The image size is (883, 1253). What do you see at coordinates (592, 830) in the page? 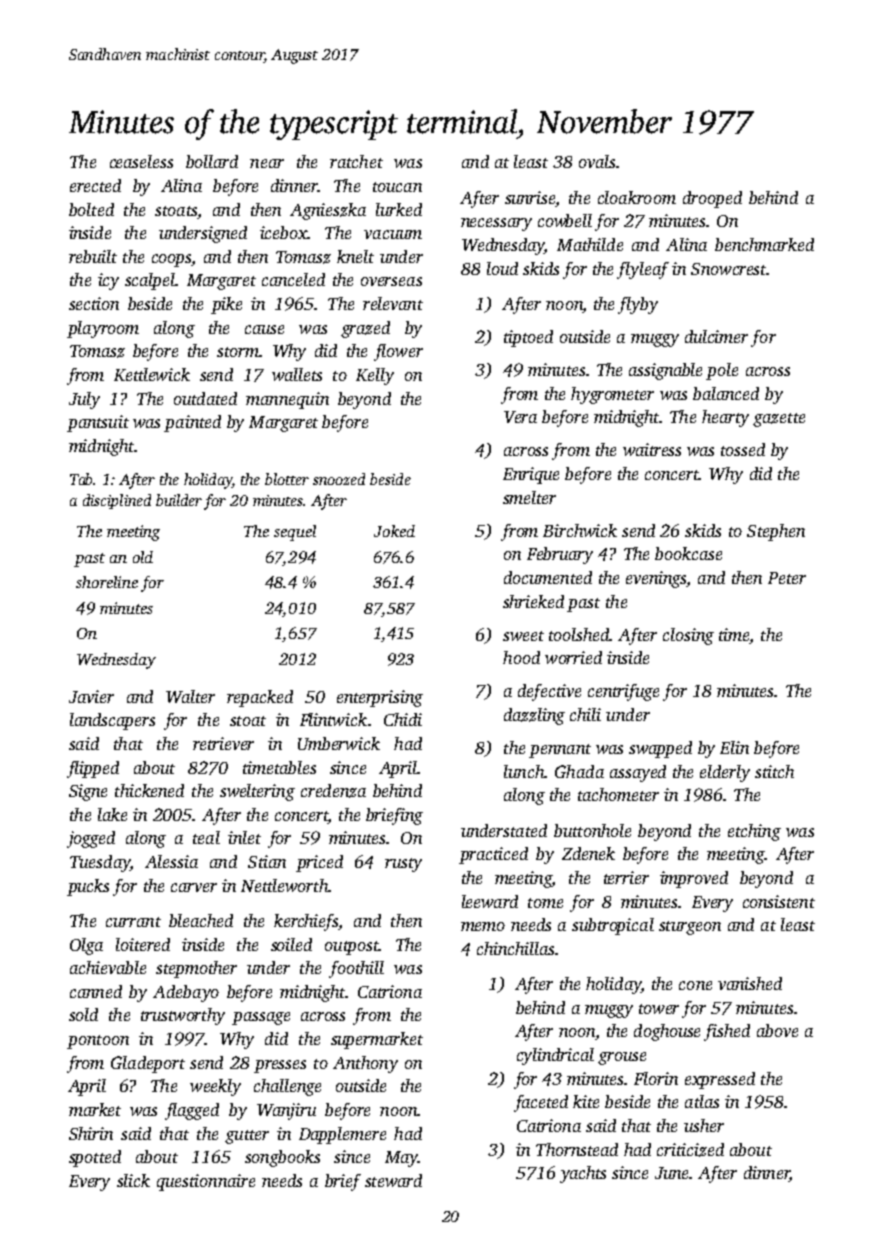
I see `buttonhole` at bounding box center [592, 830].
